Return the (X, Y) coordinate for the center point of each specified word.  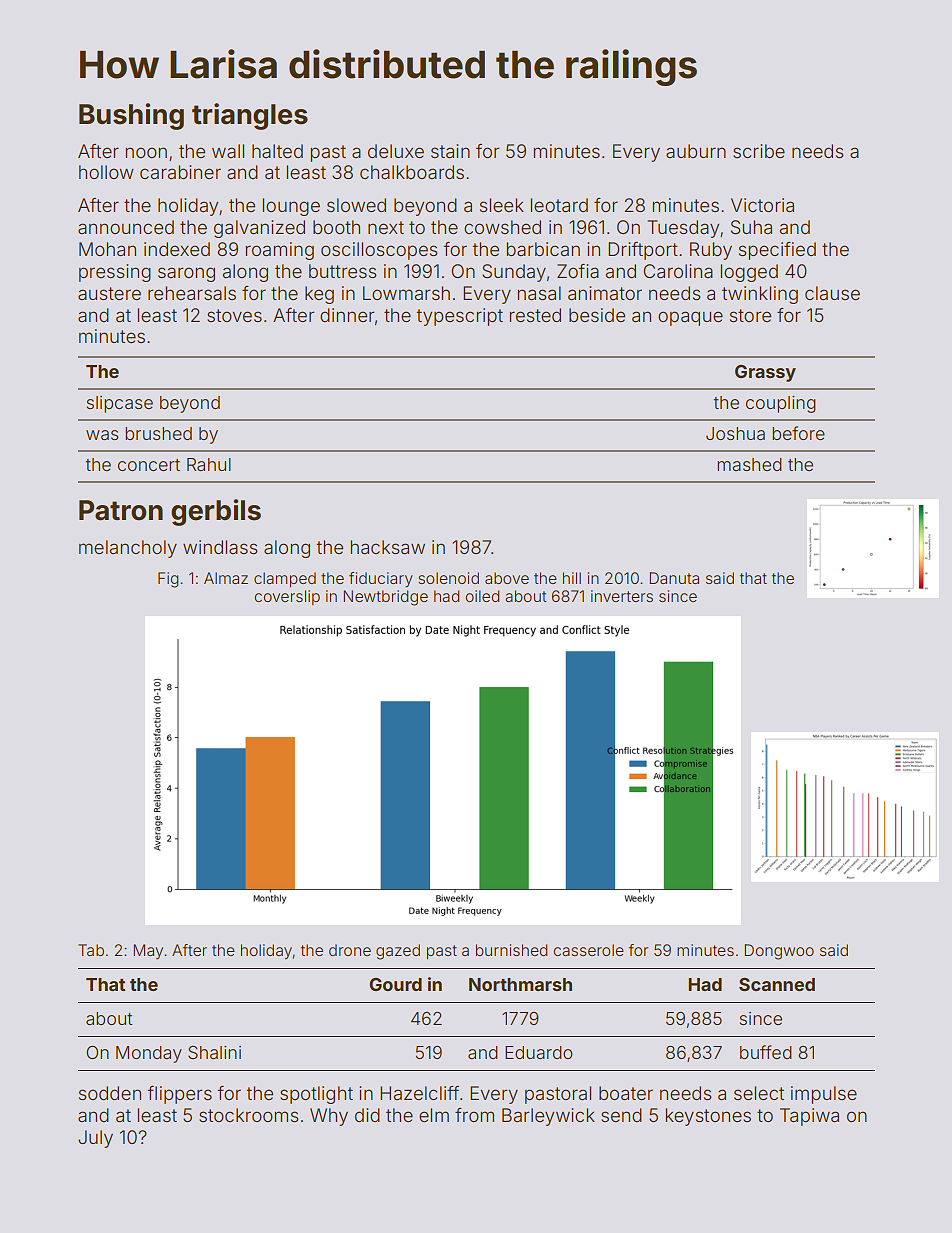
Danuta (674, 578)
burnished (511, 950)
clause (832, 293)
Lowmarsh (406, 293)
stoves (234, 315)
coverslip (287, 597)
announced (126, 227)
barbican (543, 249)
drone (350, 950)
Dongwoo (779, 952)
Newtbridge (385, 598)
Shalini (214, 1052)
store (750, 315)
